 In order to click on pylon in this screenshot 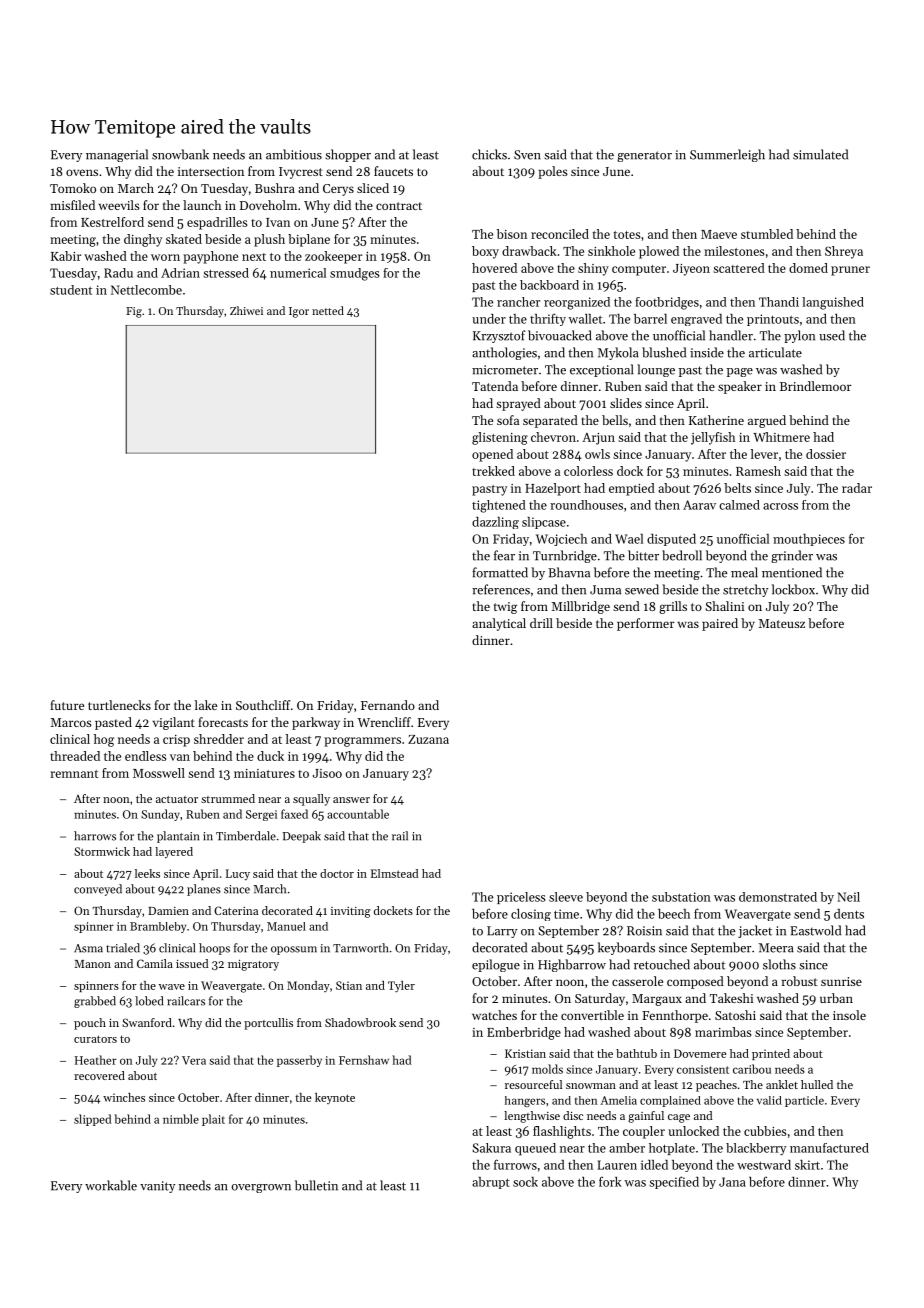, I will do `click(799, 336)`.
